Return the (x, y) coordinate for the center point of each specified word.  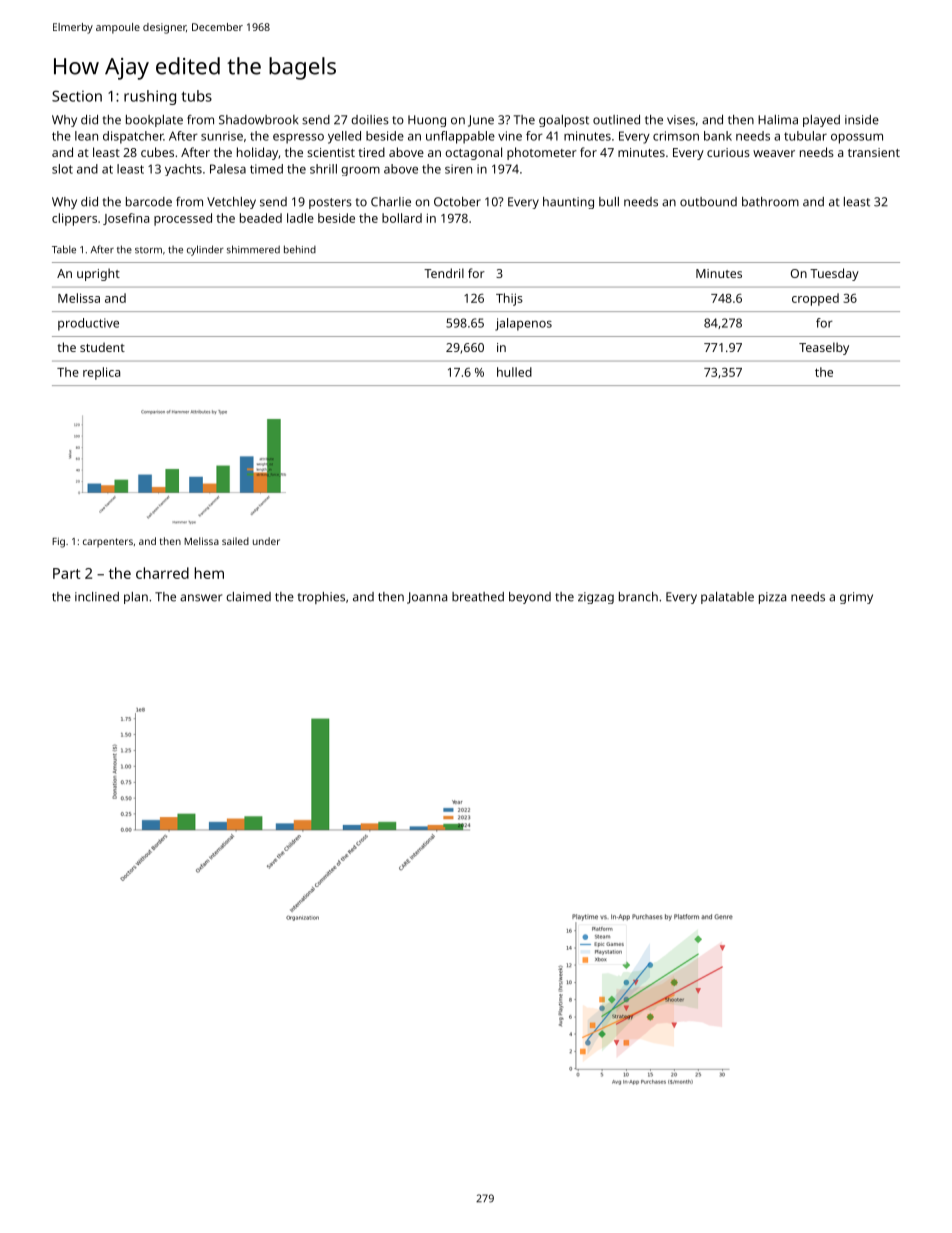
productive (88, 324)
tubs (196, 96)
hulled (514, 372)
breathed (478, 597)
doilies (370, 120)
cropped (815, 299)
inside (862, 120)
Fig (58, 542)
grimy (856, 598)
